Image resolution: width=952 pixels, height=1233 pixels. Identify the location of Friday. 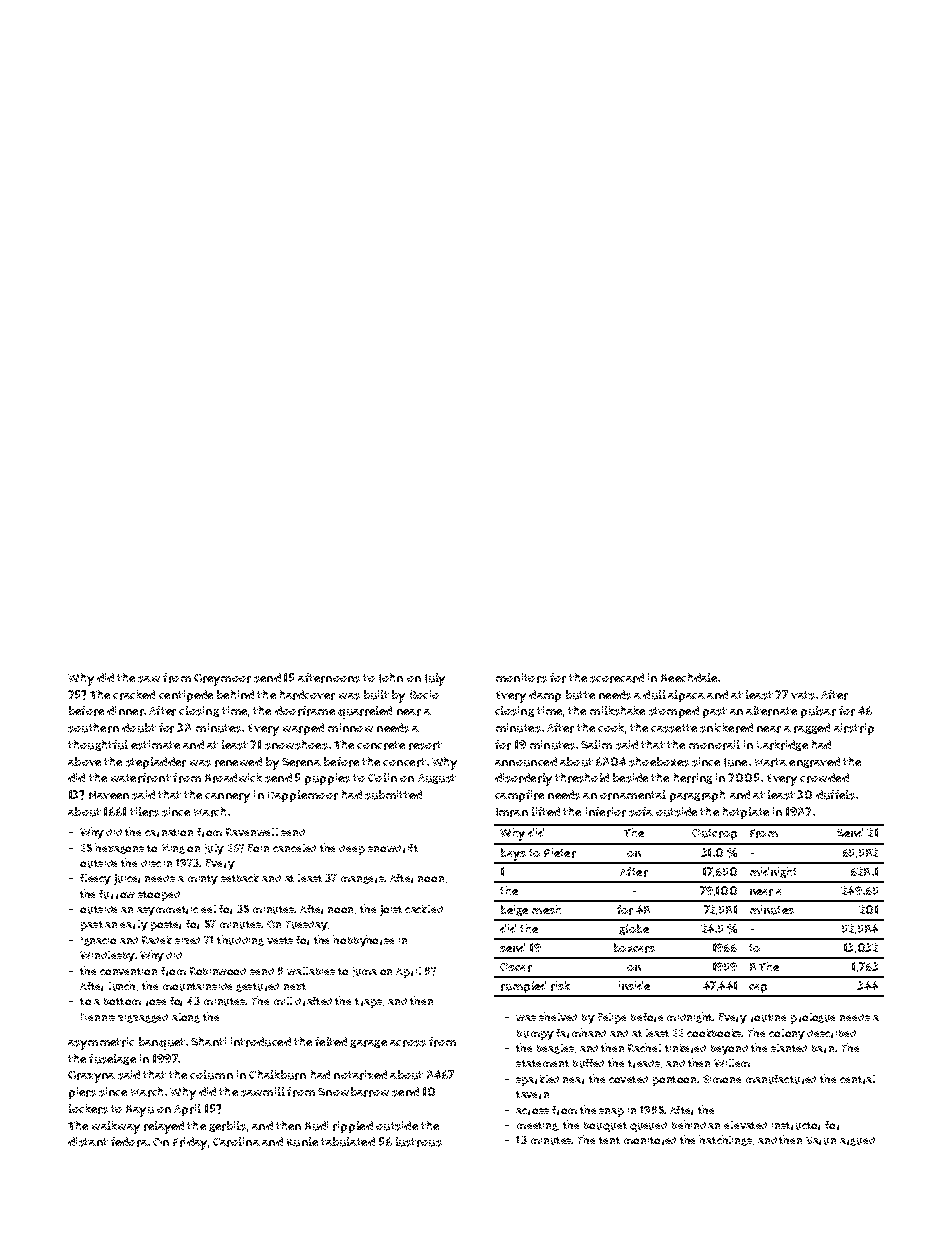
(190, 1143).
